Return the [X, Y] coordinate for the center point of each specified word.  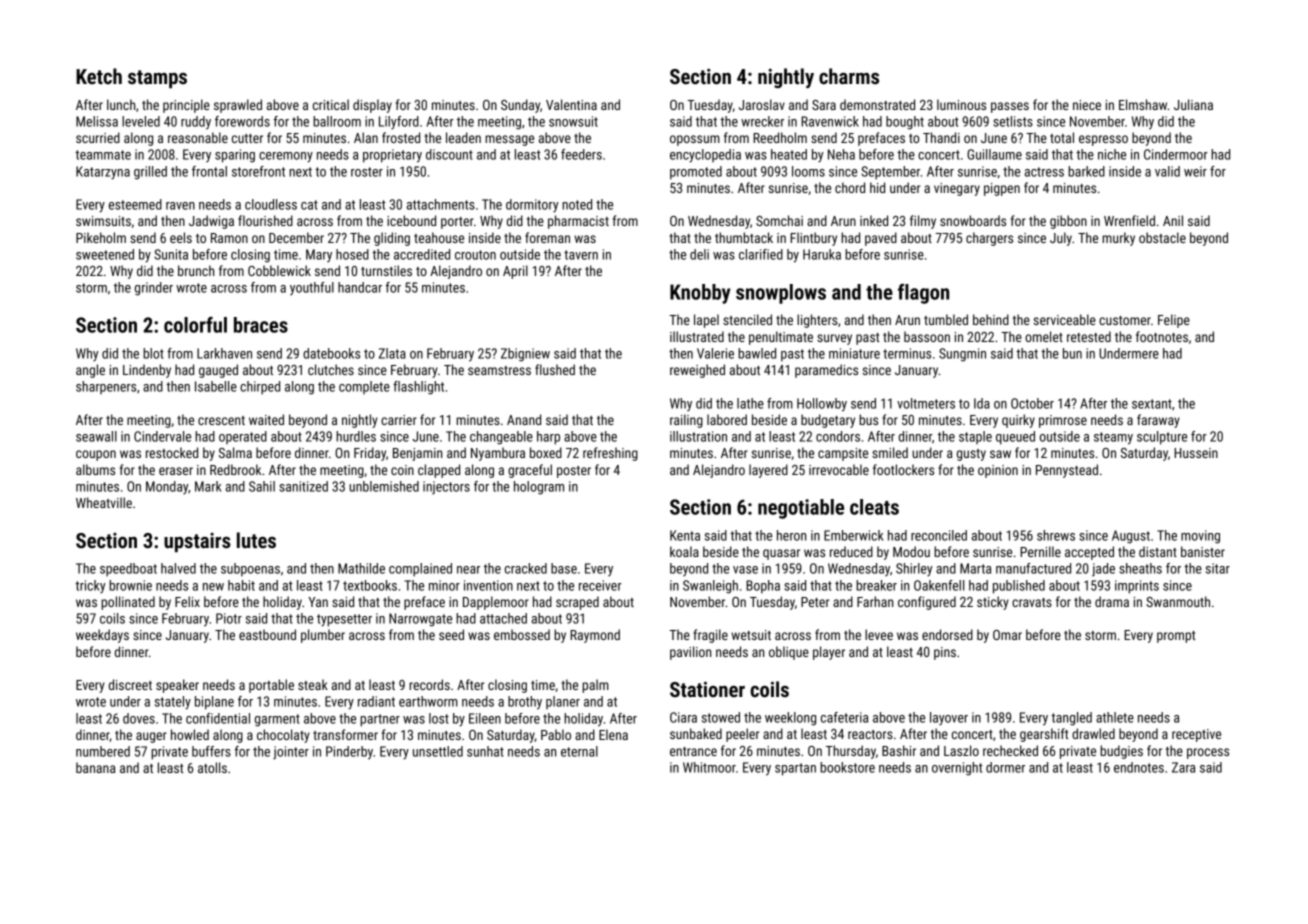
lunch [121, 104]
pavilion [690, 653]
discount [449, 154]
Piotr [229, 618]
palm [595, 686]
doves [139, 718]
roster [367, 172]
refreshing [610, 454]
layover [949, 718]
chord [850, 187]
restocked [172, 452]
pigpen [1002, 189]
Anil [1173, 220]
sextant [1152, 404]
